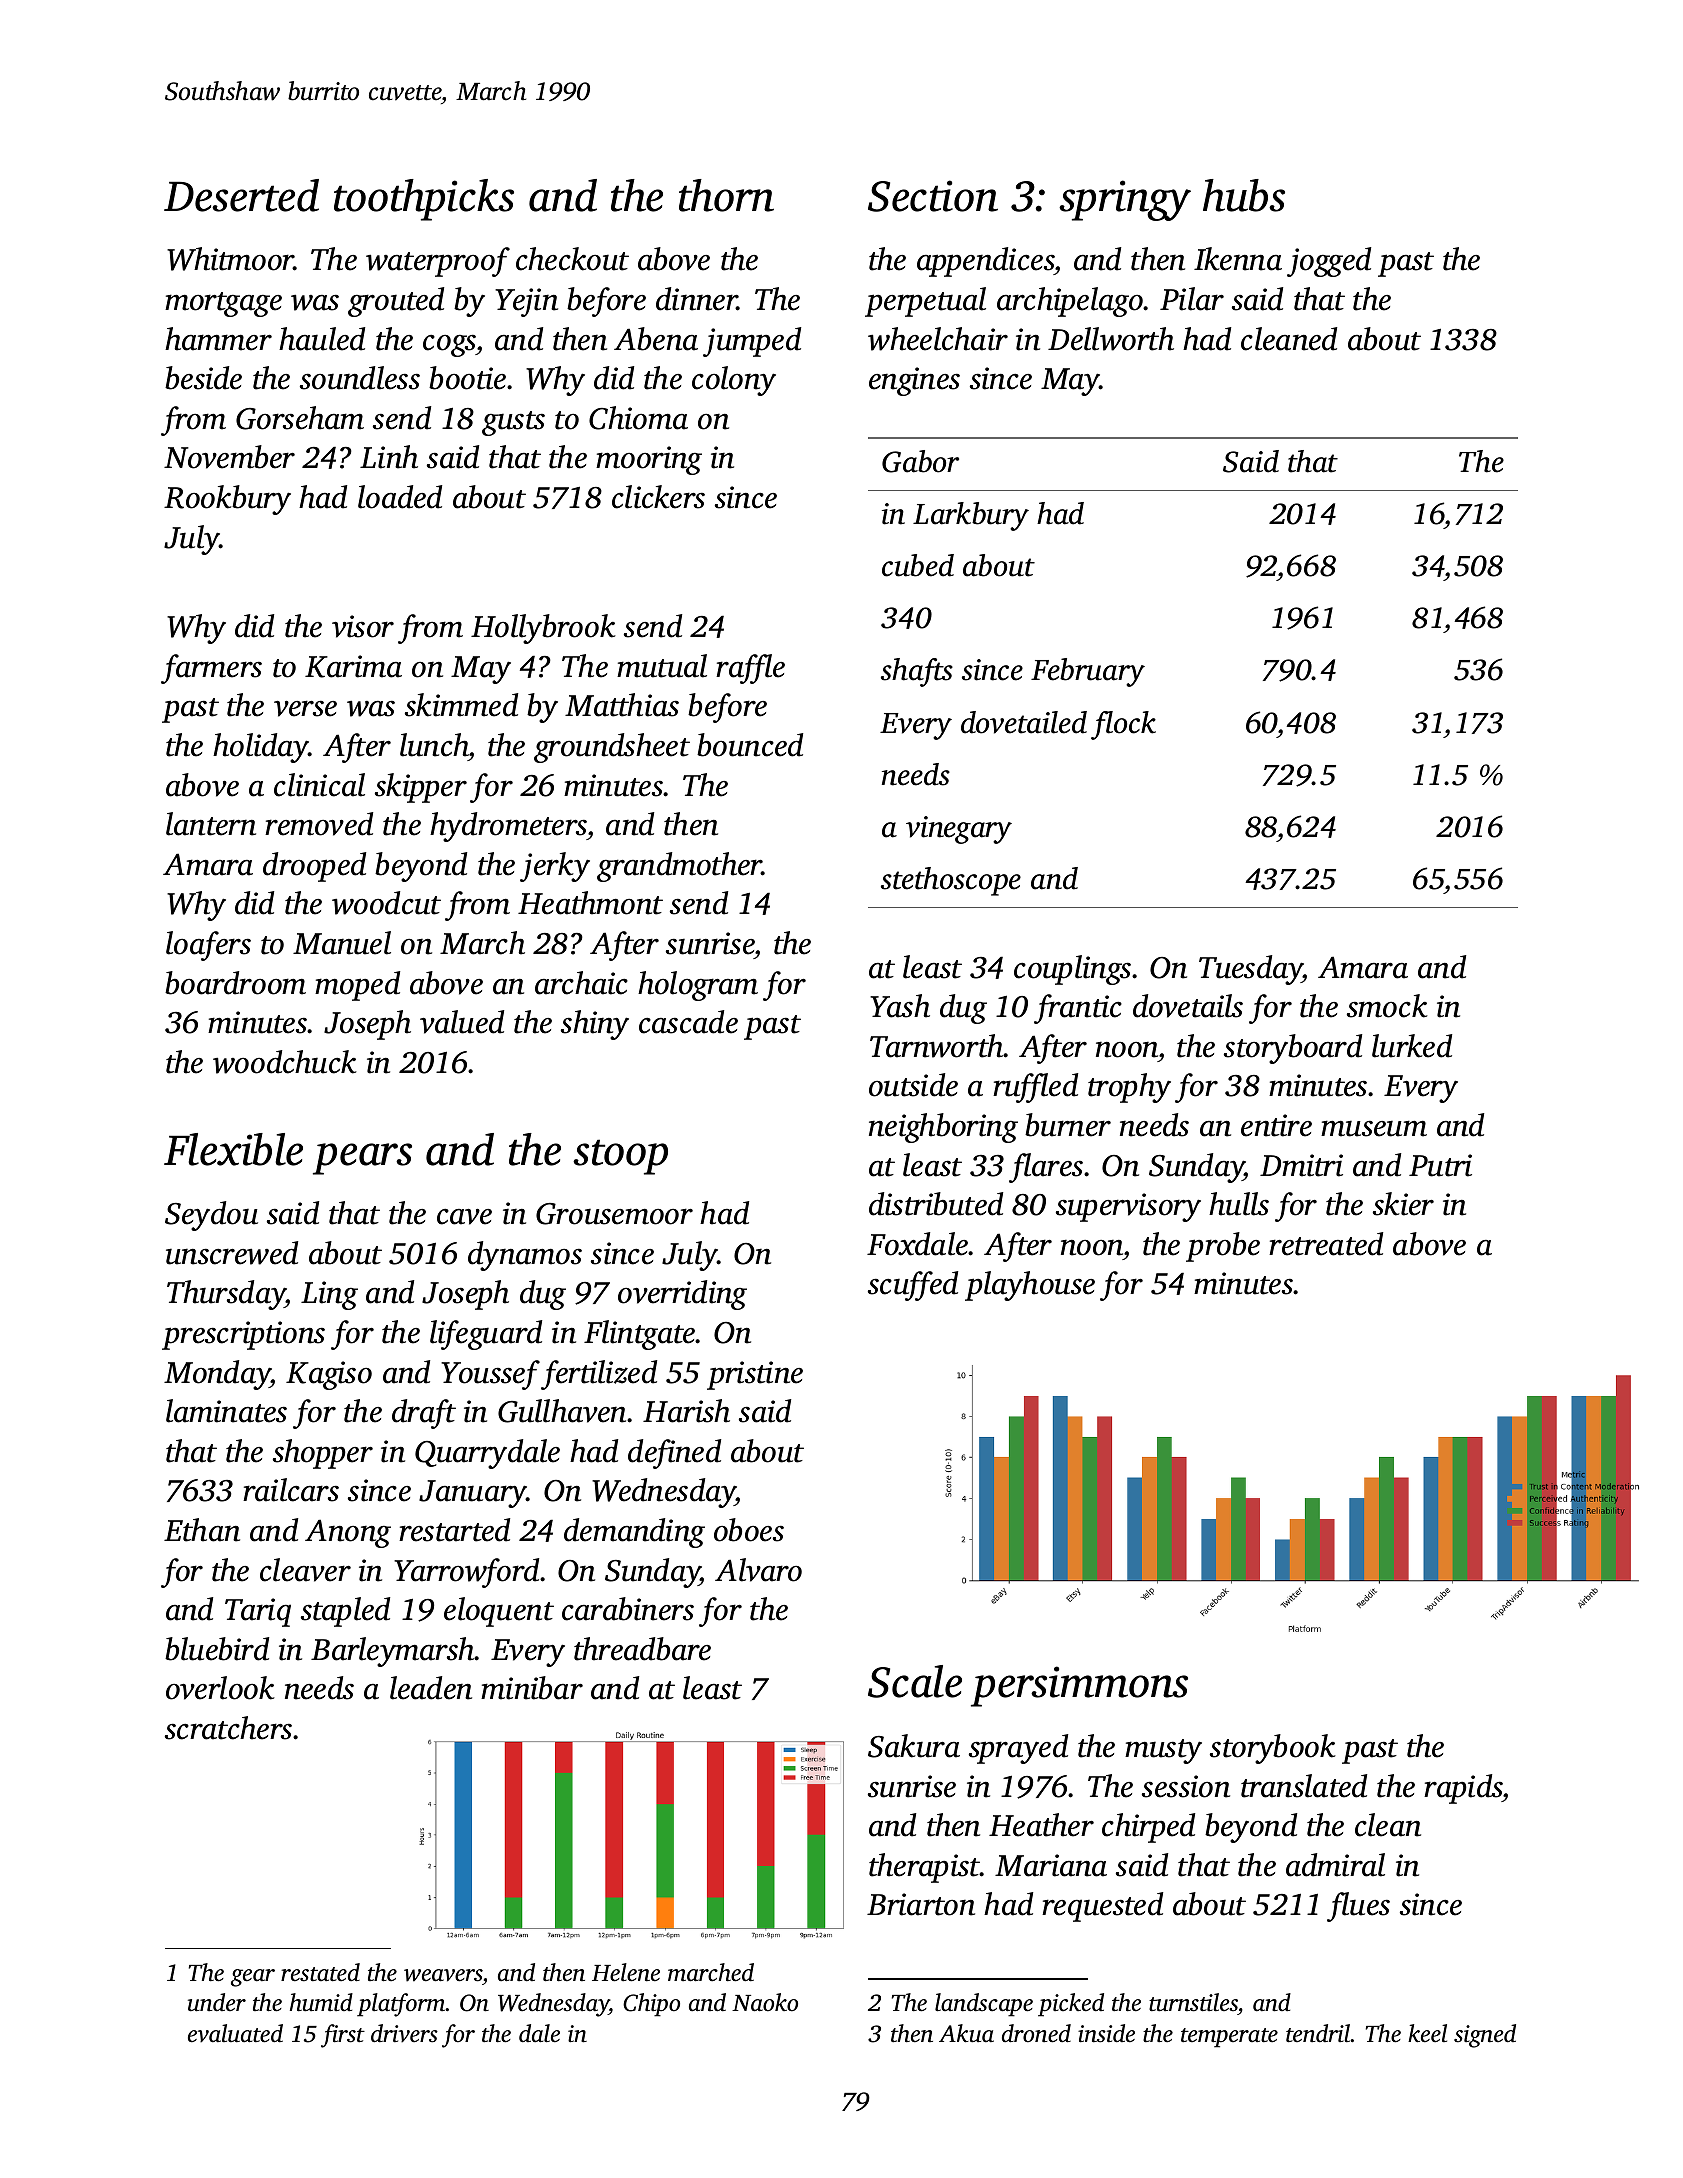 Image resolution: width=1683 pixels, height=2178 pixels. Describe the element at coordinates (590, 903) in the screenshot. I see `Heathmont` at that location.
